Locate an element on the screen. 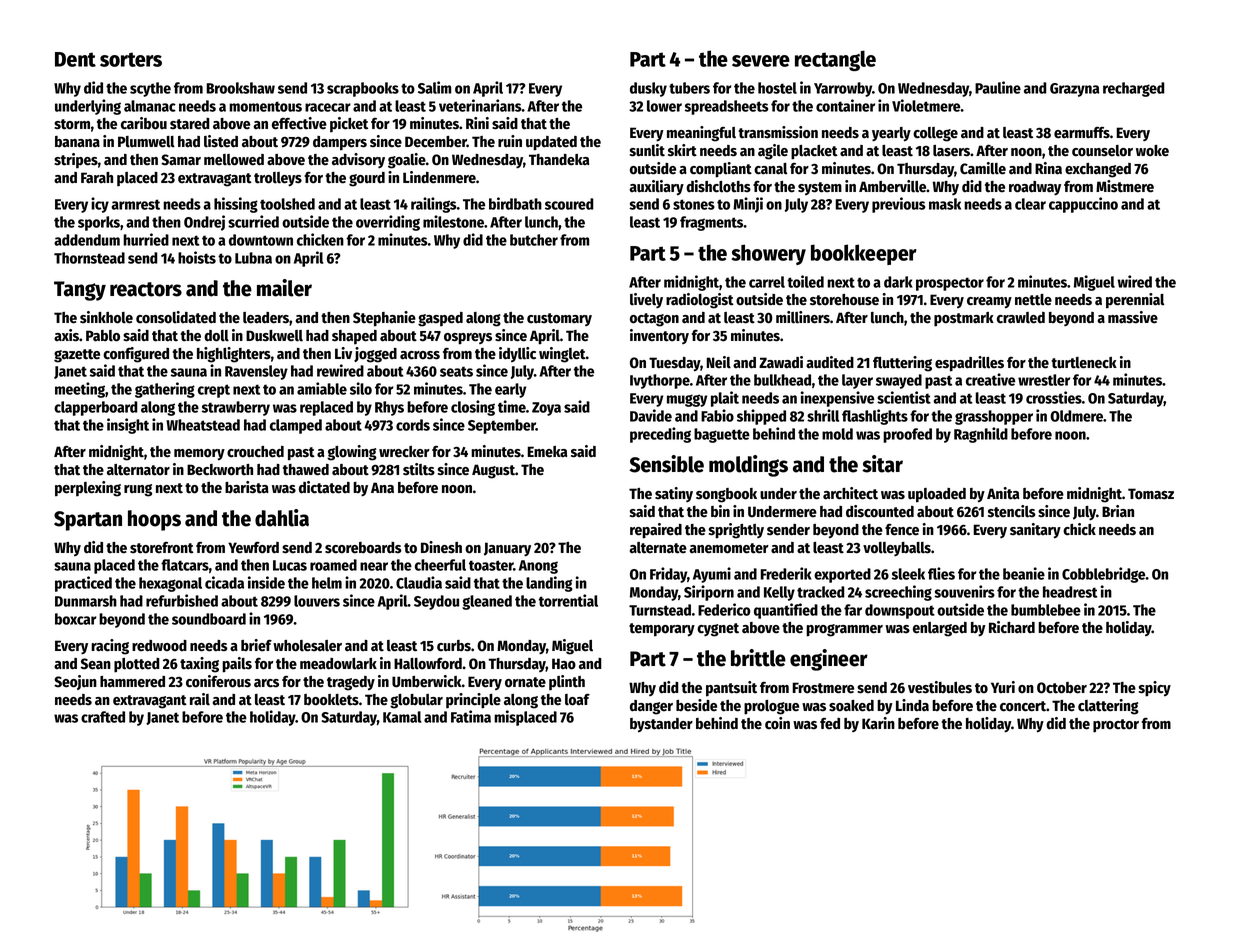 The height and width of the screenshot is (952, 1233). Kamal is located at coordinates (402, 717).
